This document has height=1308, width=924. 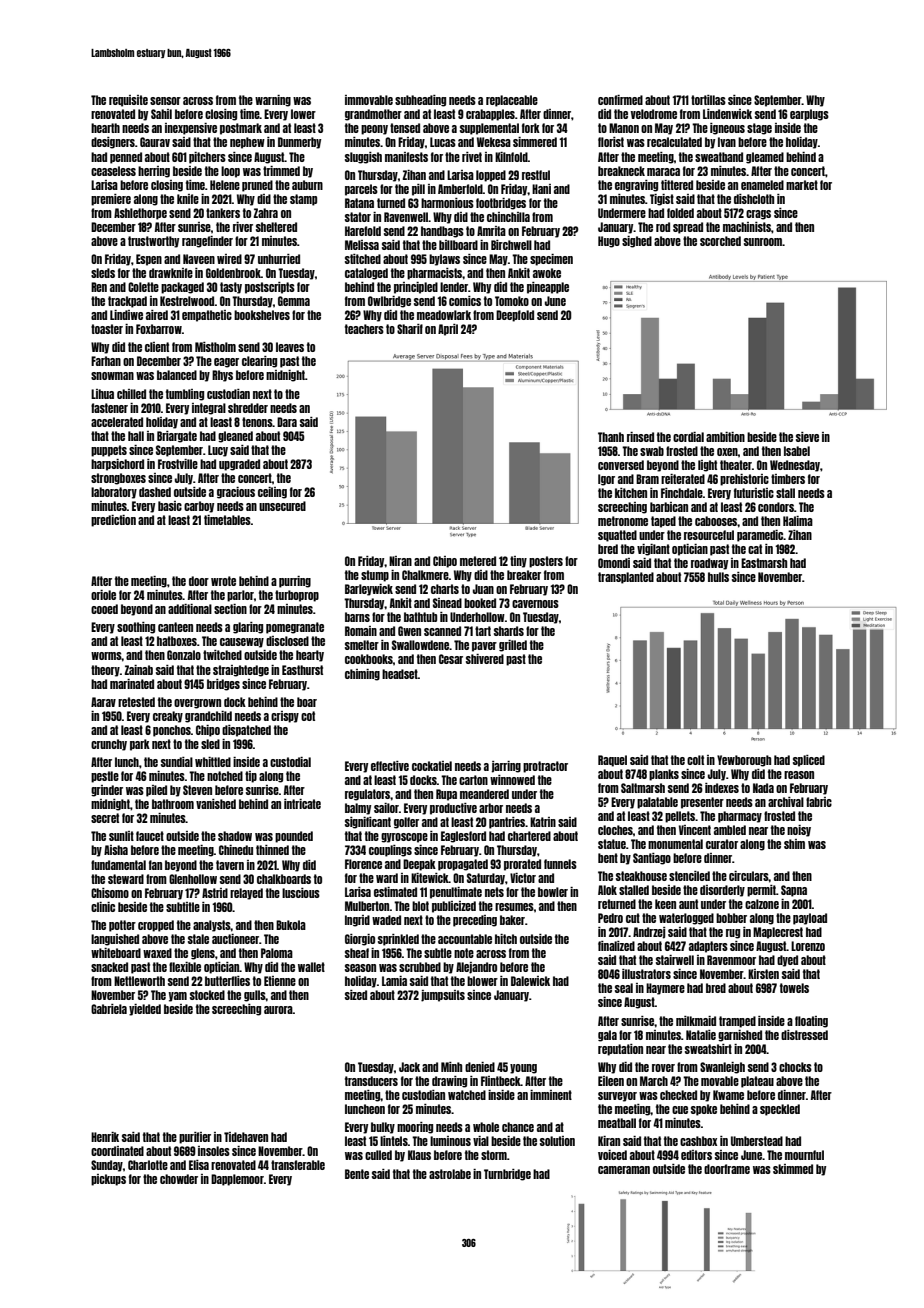 I want to click on Owlbridge, so click(x=389, y=302).
